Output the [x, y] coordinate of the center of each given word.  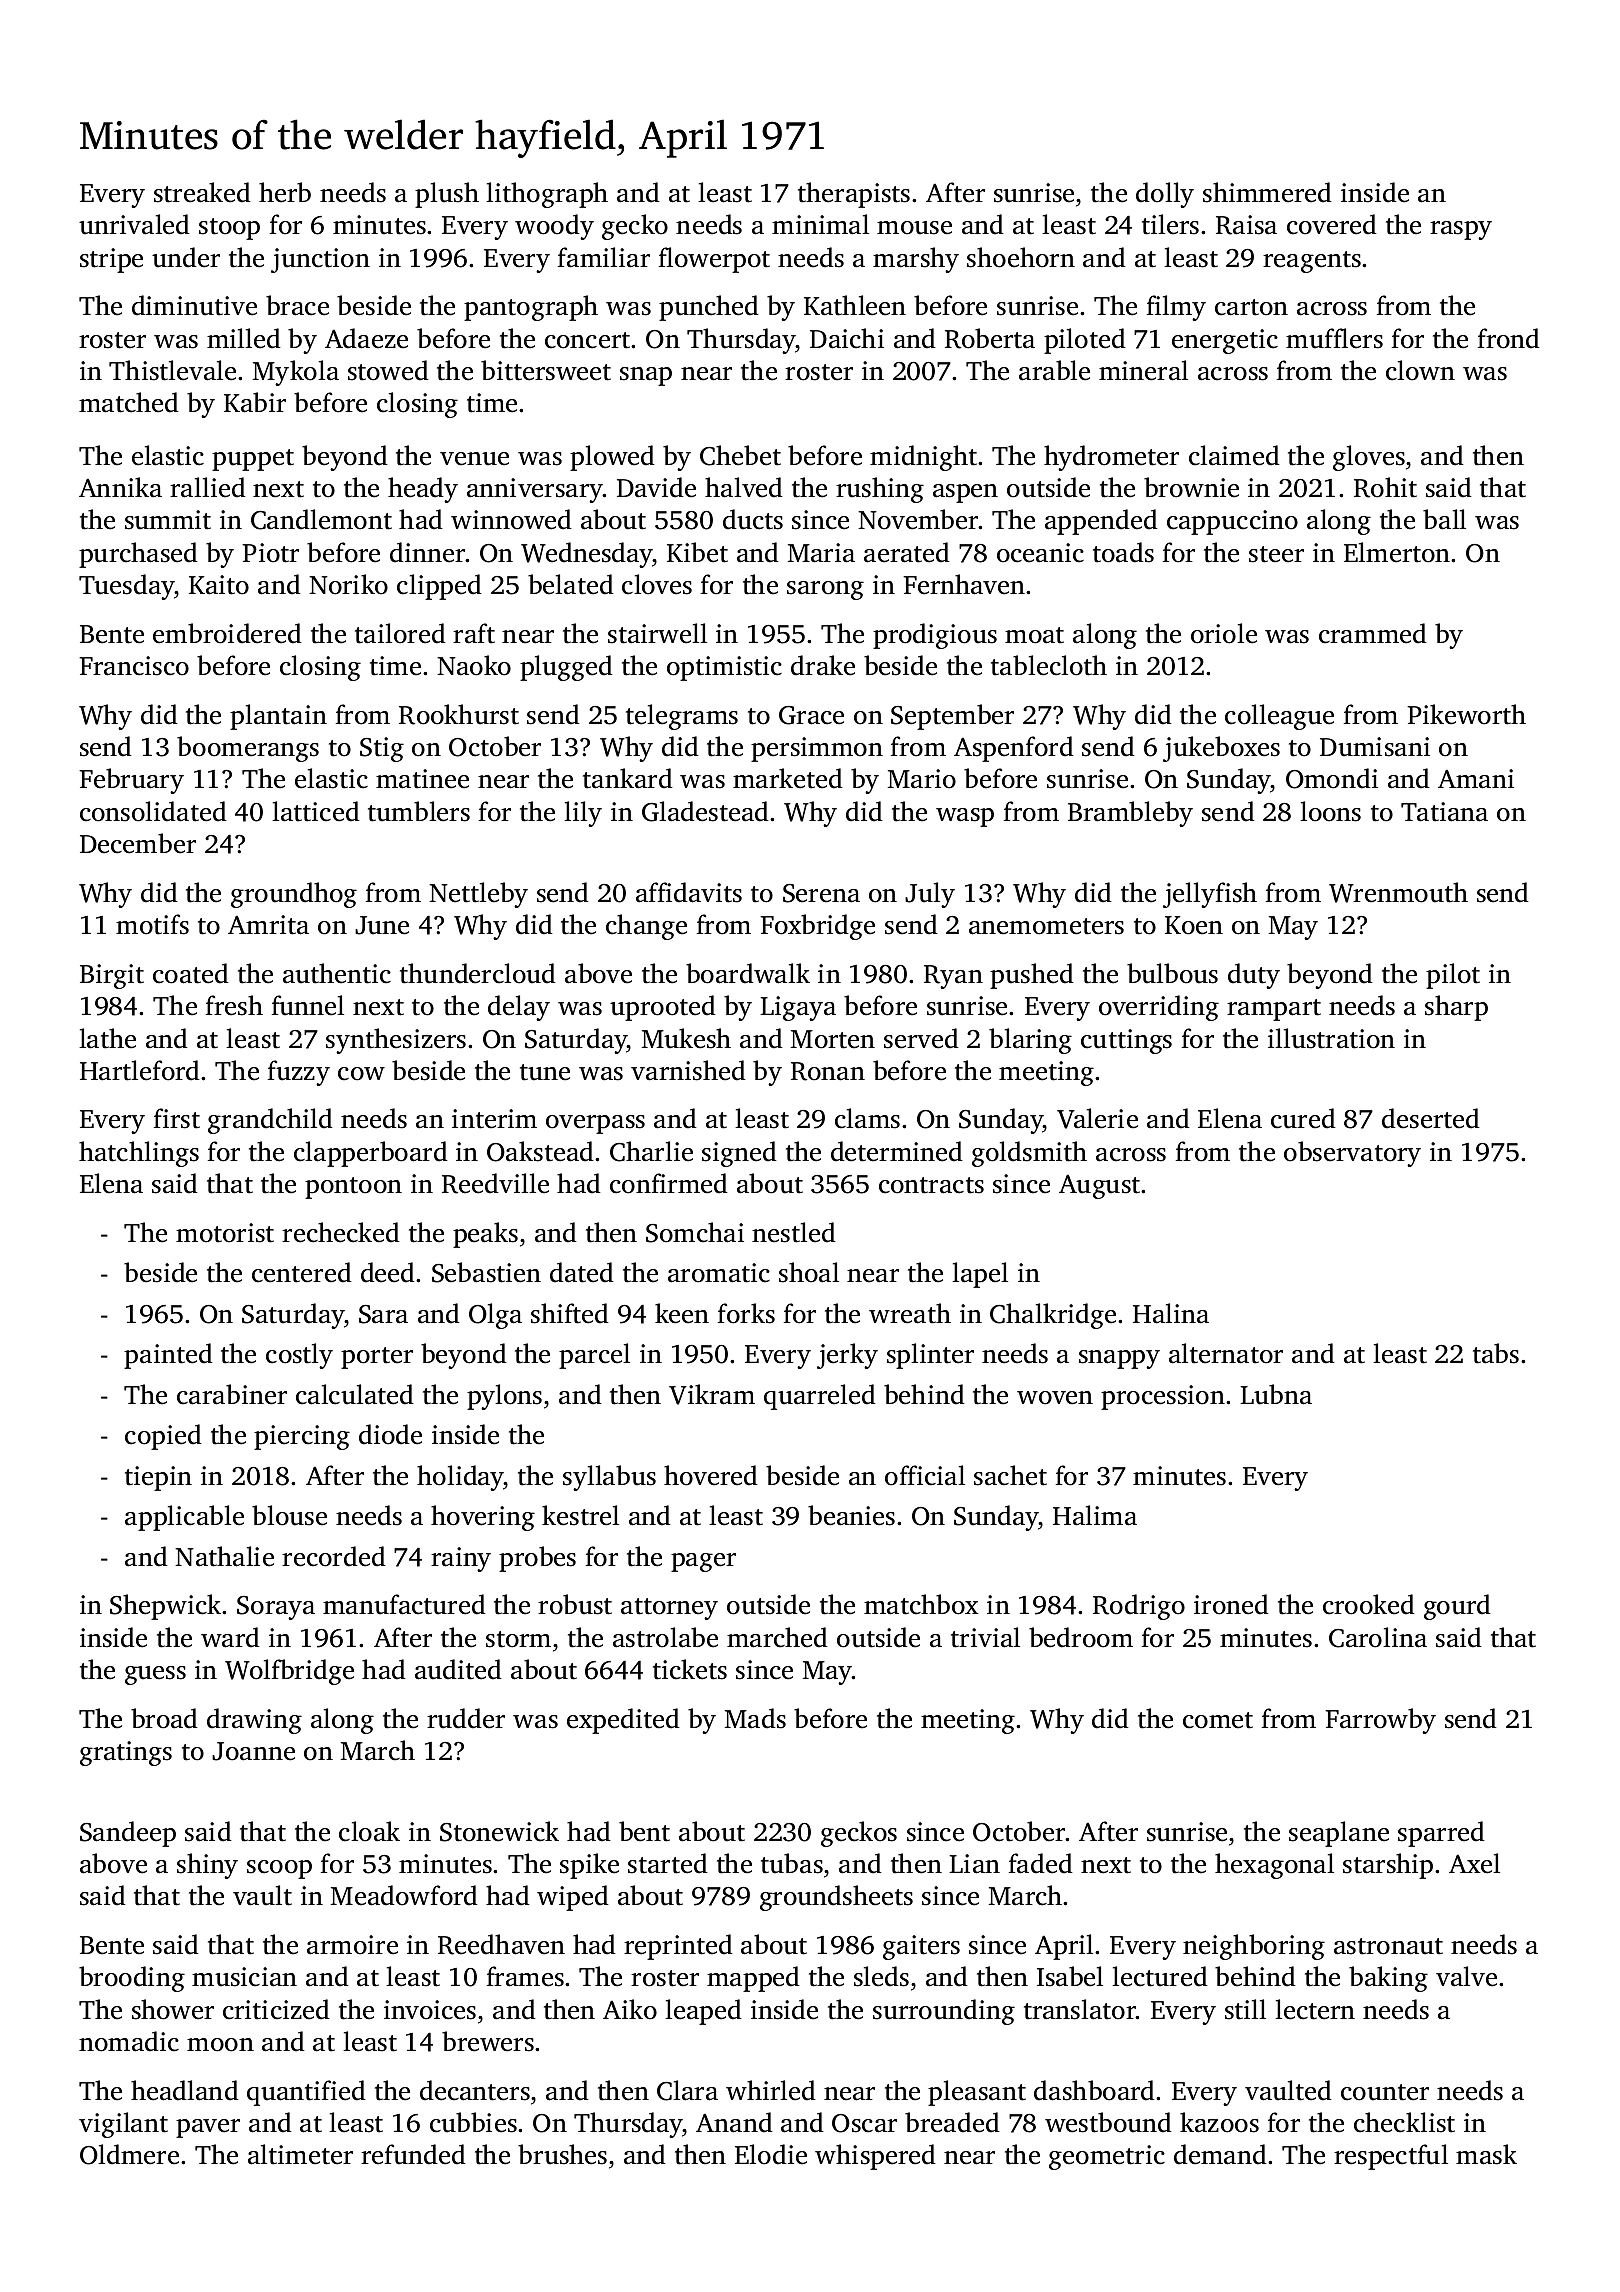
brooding [132, 1979]
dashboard [1094, 2090]
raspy [1461, 230]
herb [285, 192]
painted [168, 1356]
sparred [1441, 1834]
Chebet [740, 455]
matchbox [921, 1604]
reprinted [678, 1947]
